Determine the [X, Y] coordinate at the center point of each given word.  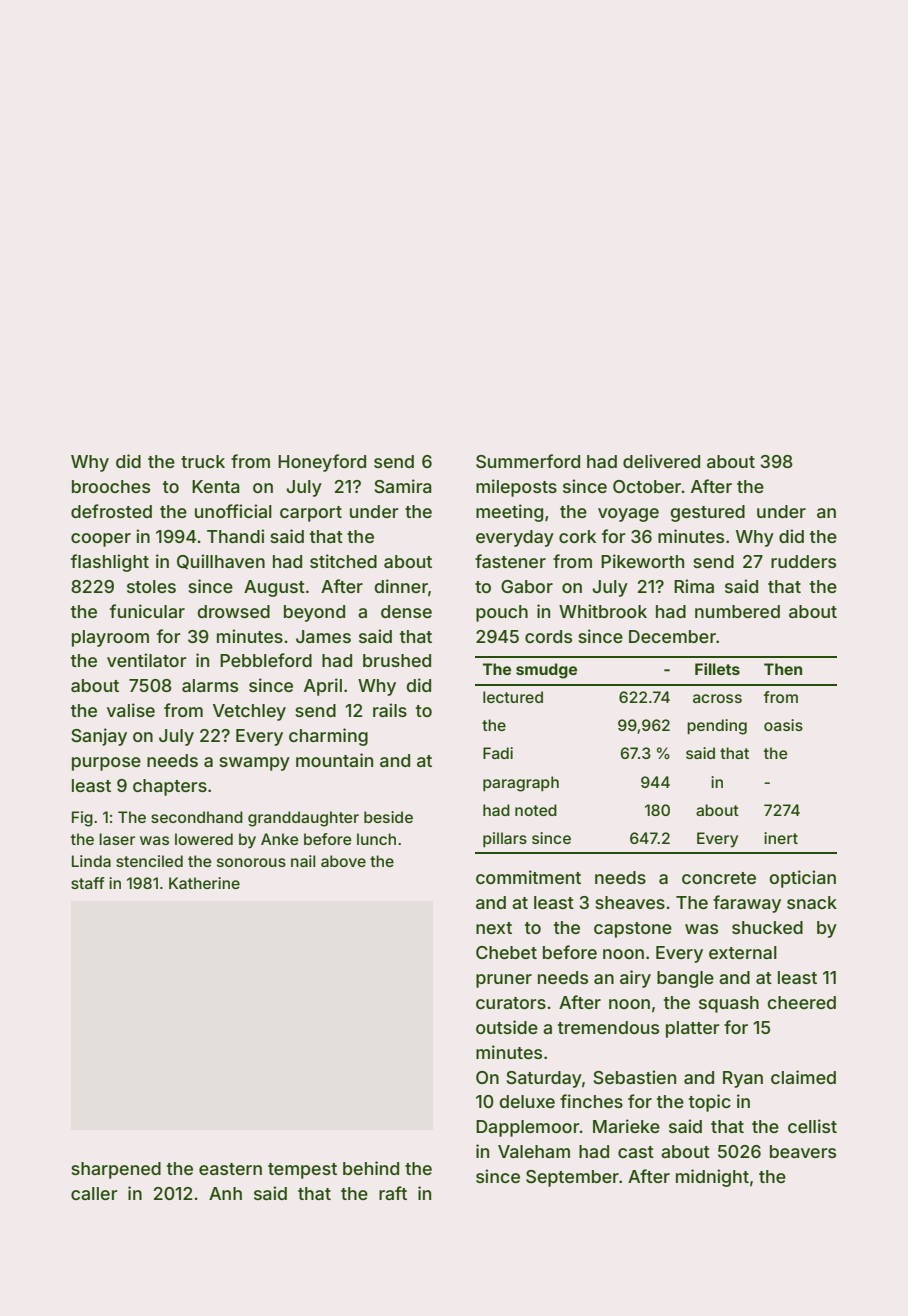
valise [131, 710]
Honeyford [322, 463]
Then [783, 669]
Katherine [204, 883]
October [647, 486]
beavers [803, 1151]
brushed [397, 660]
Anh [225, 1193]
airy [635, 979]
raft [393, 1193]
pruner [504, 981]
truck [203, 461]
